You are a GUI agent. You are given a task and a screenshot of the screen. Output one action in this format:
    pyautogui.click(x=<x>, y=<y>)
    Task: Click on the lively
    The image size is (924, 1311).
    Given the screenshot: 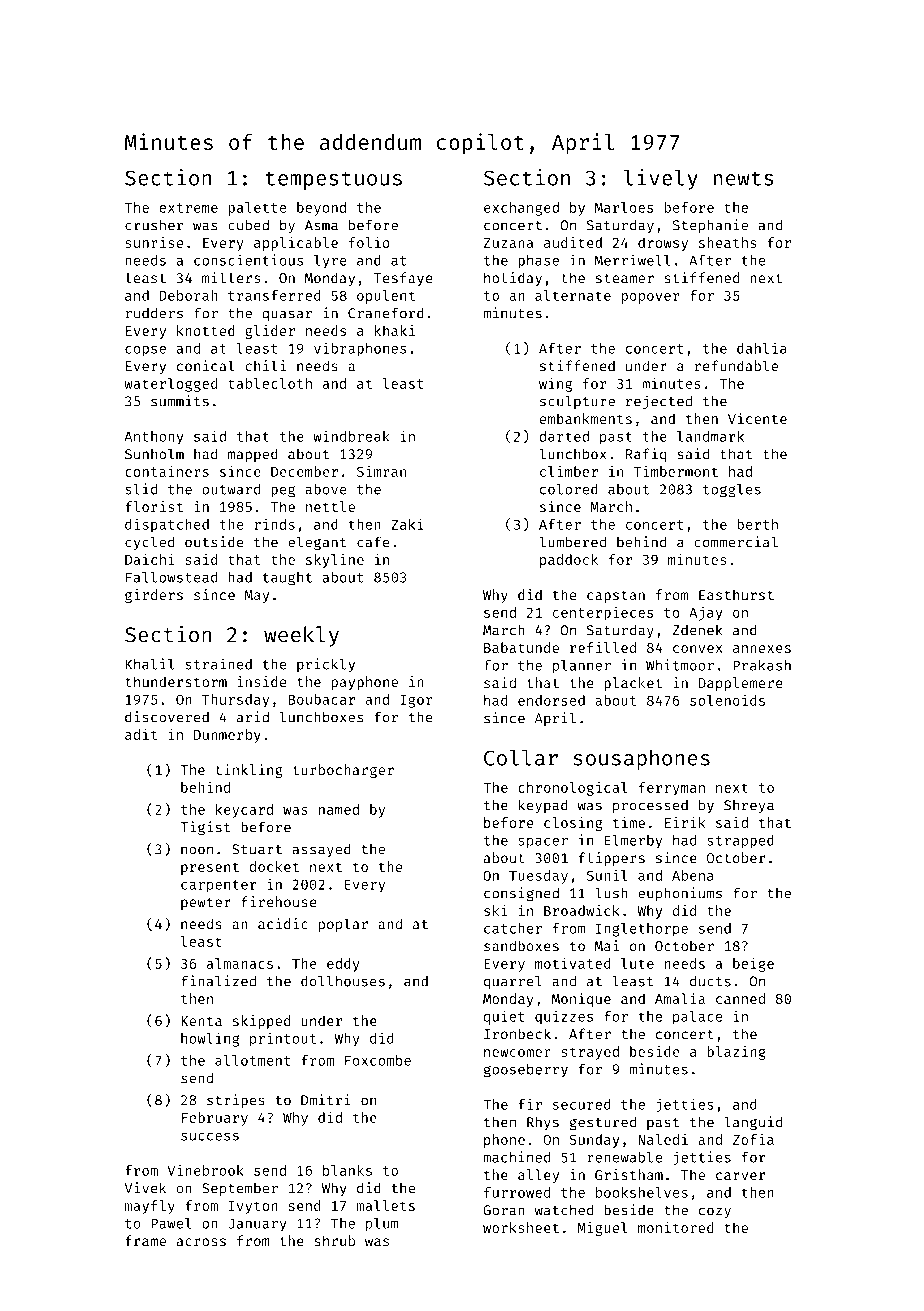 What is the action you would take?
    pyautogui.click(x=661, y=179)
